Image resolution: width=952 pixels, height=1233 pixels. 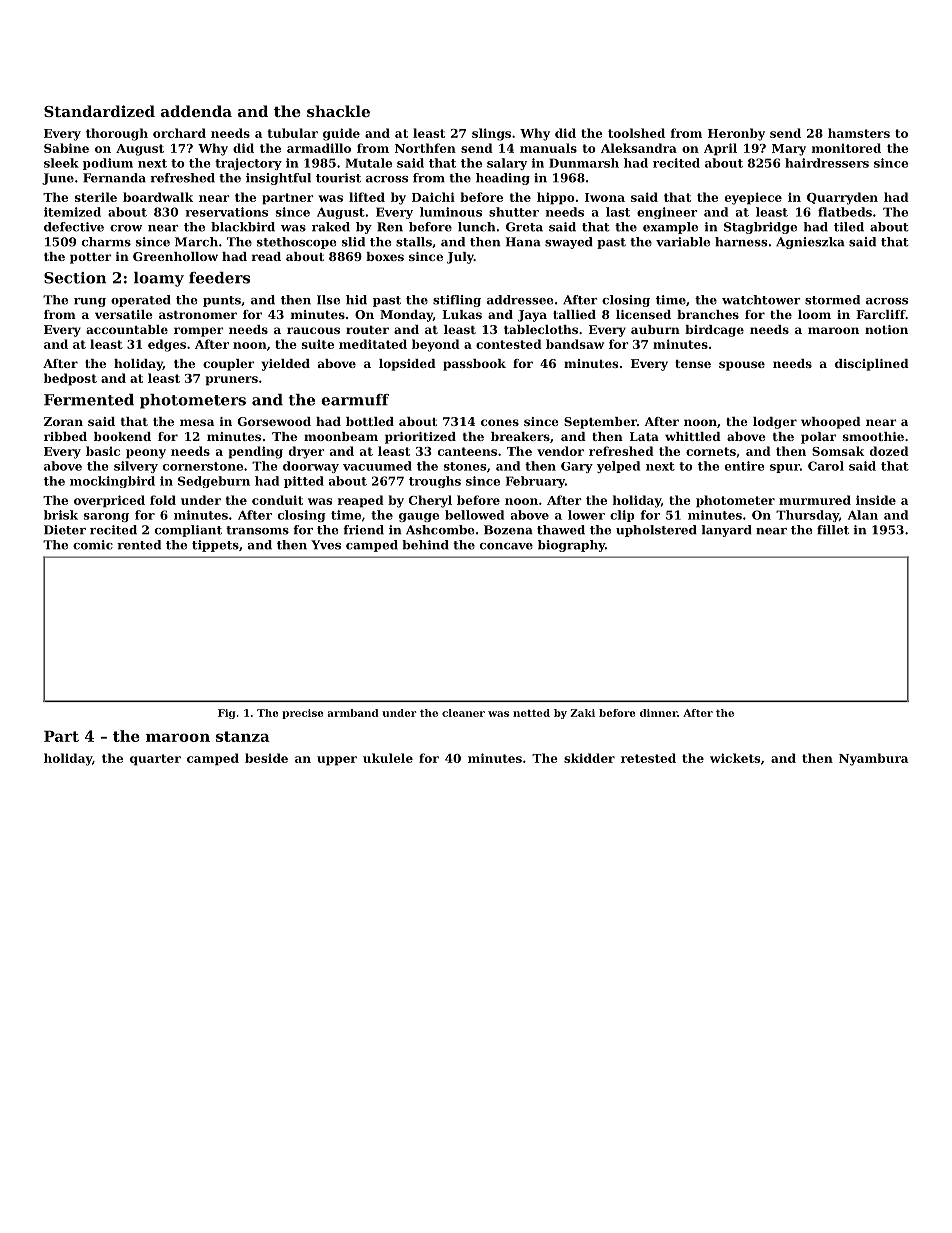 I want to click on hippo, so click(x=556, y=198).
